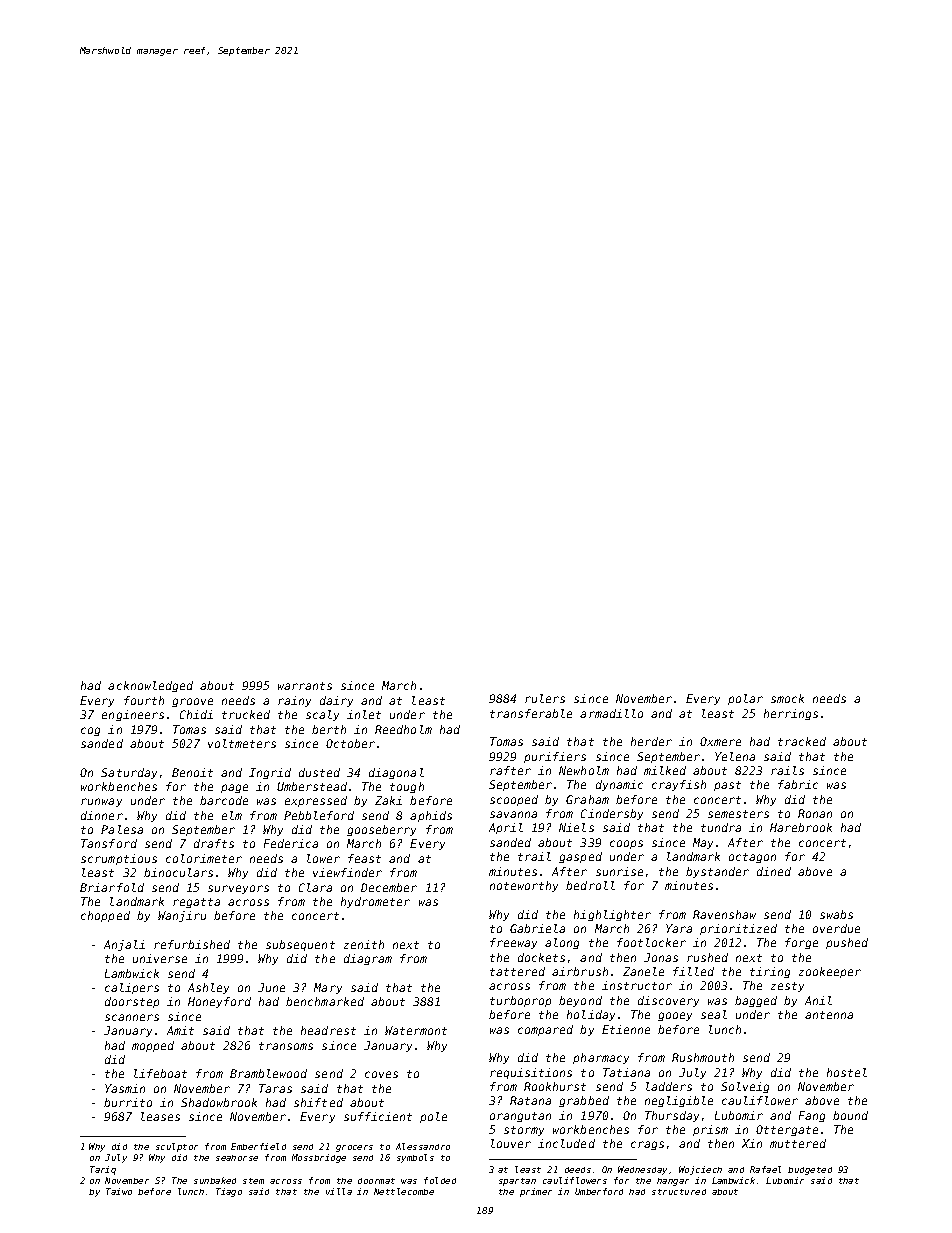  I want to click on smock, so click(787, 698).
